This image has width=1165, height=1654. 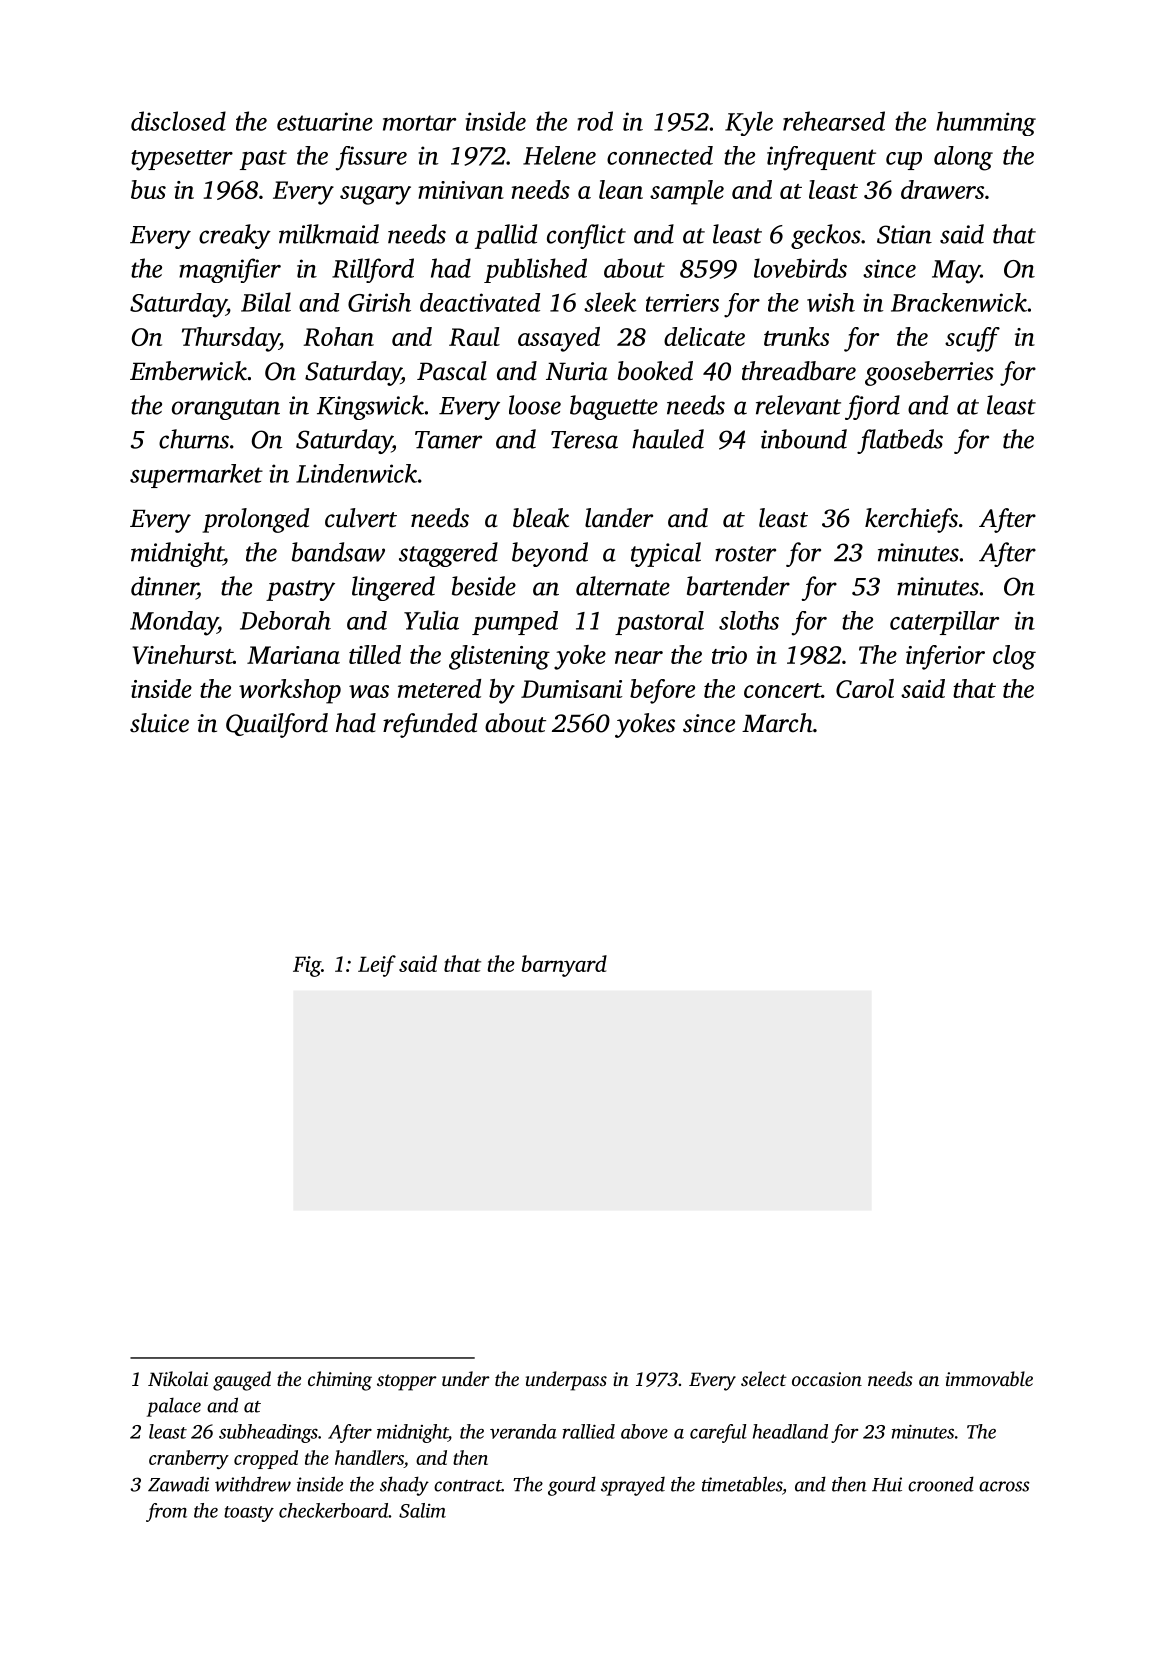 I want to click on Quailford, so click(x=277, y=725).
